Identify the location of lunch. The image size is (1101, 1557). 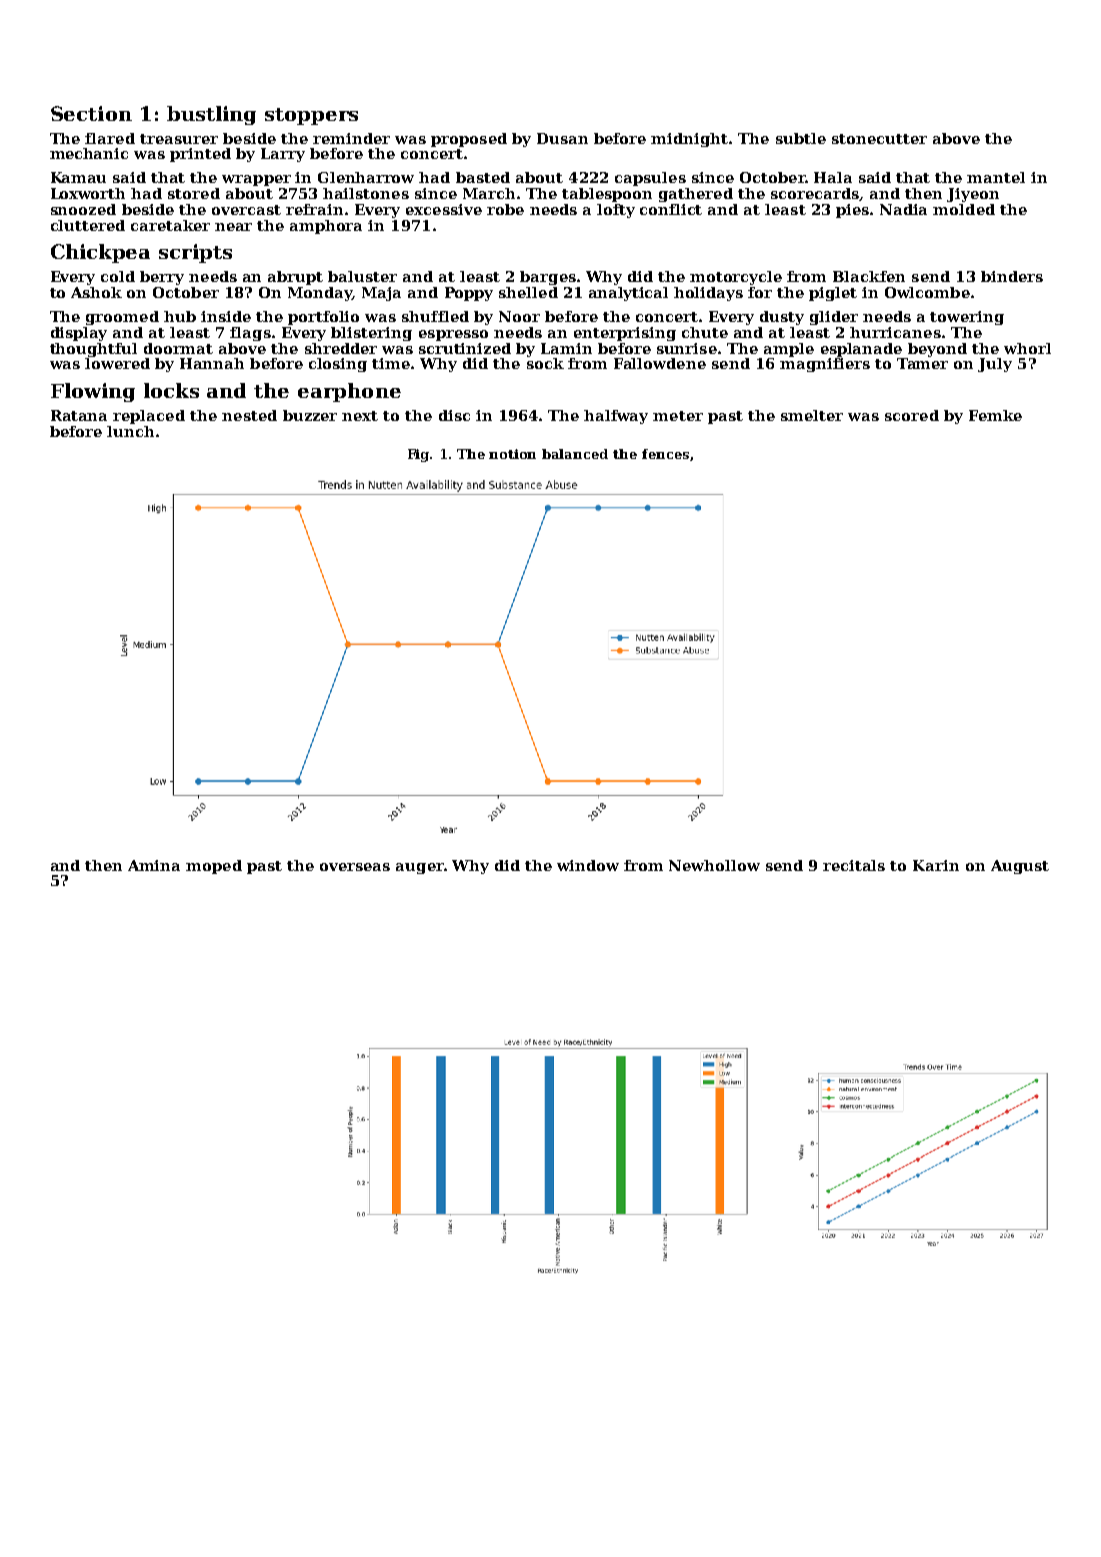
(130, 431).
